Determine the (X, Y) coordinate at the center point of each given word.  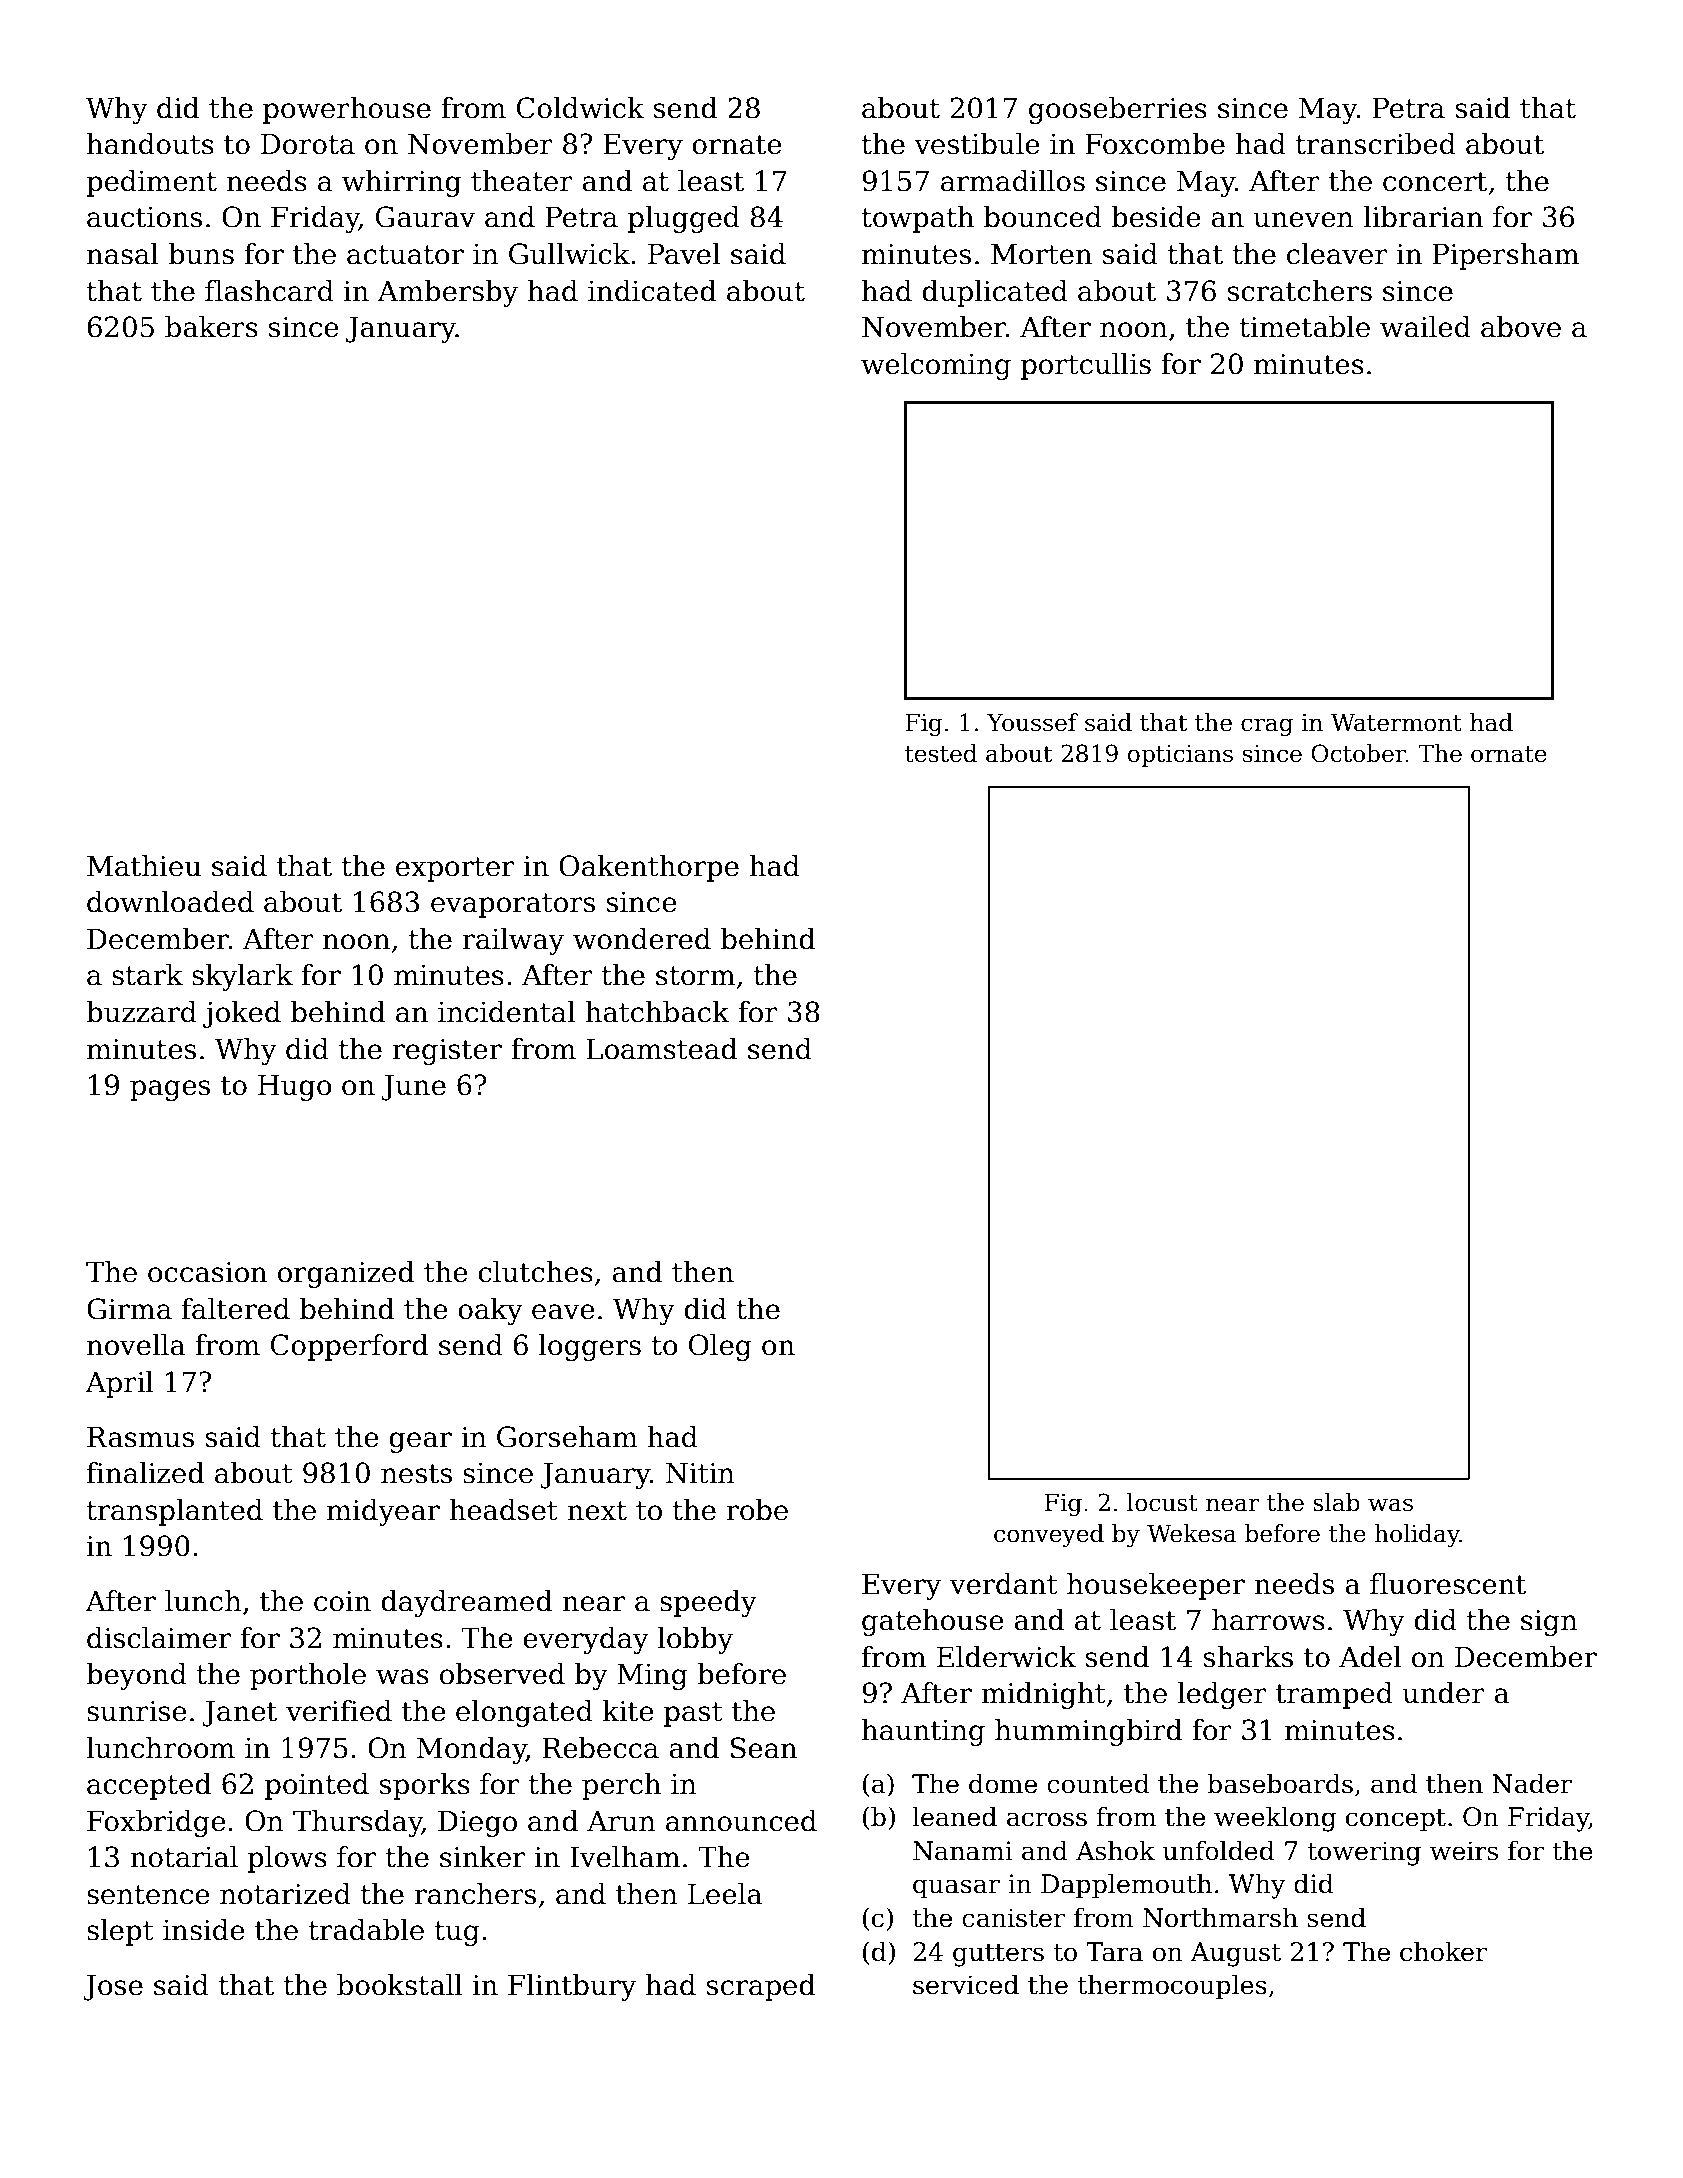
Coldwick (580, 108)
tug (457, 1933)
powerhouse (347, 110)
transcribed (1375, 144)
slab (1336, 1502)
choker (1443, 1951)
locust (1162, 1502)
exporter (455, 869)
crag (1267, 727)
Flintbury (572, 1987)
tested (941, 753)
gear (420, 1442)
